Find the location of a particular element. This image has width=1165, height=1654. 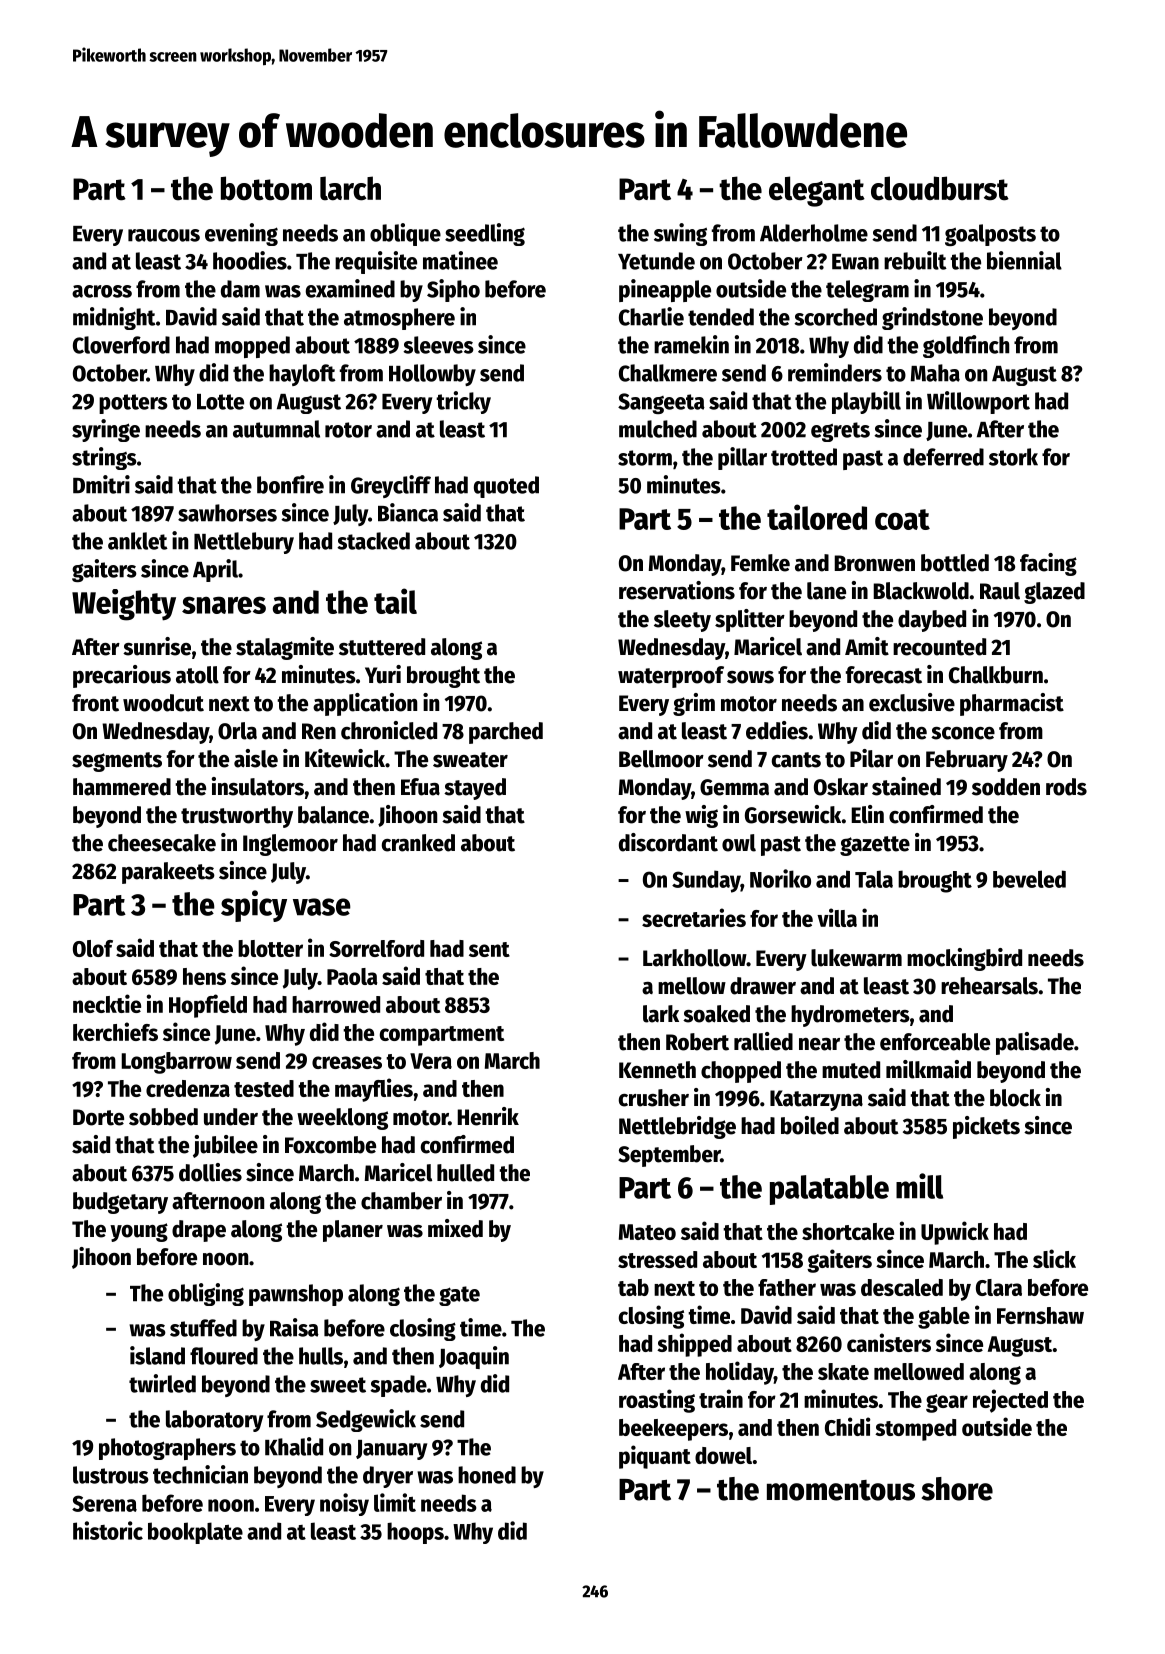

Kenneth is located at coordinates (657, 1070).
